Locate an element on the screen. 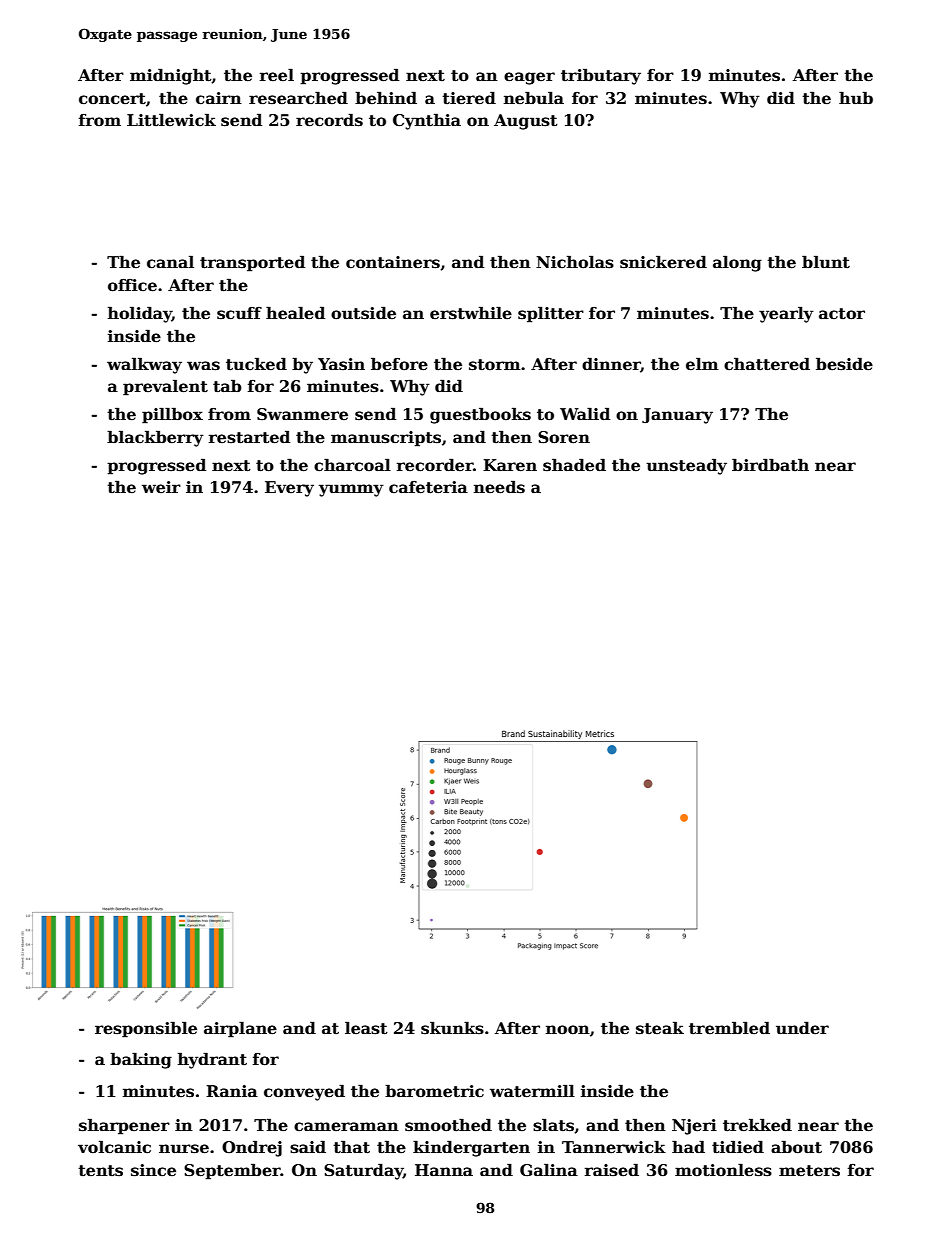 The height and width of the screenshot is (1233, 952). birdbath is located at coordinates (770, 465).
